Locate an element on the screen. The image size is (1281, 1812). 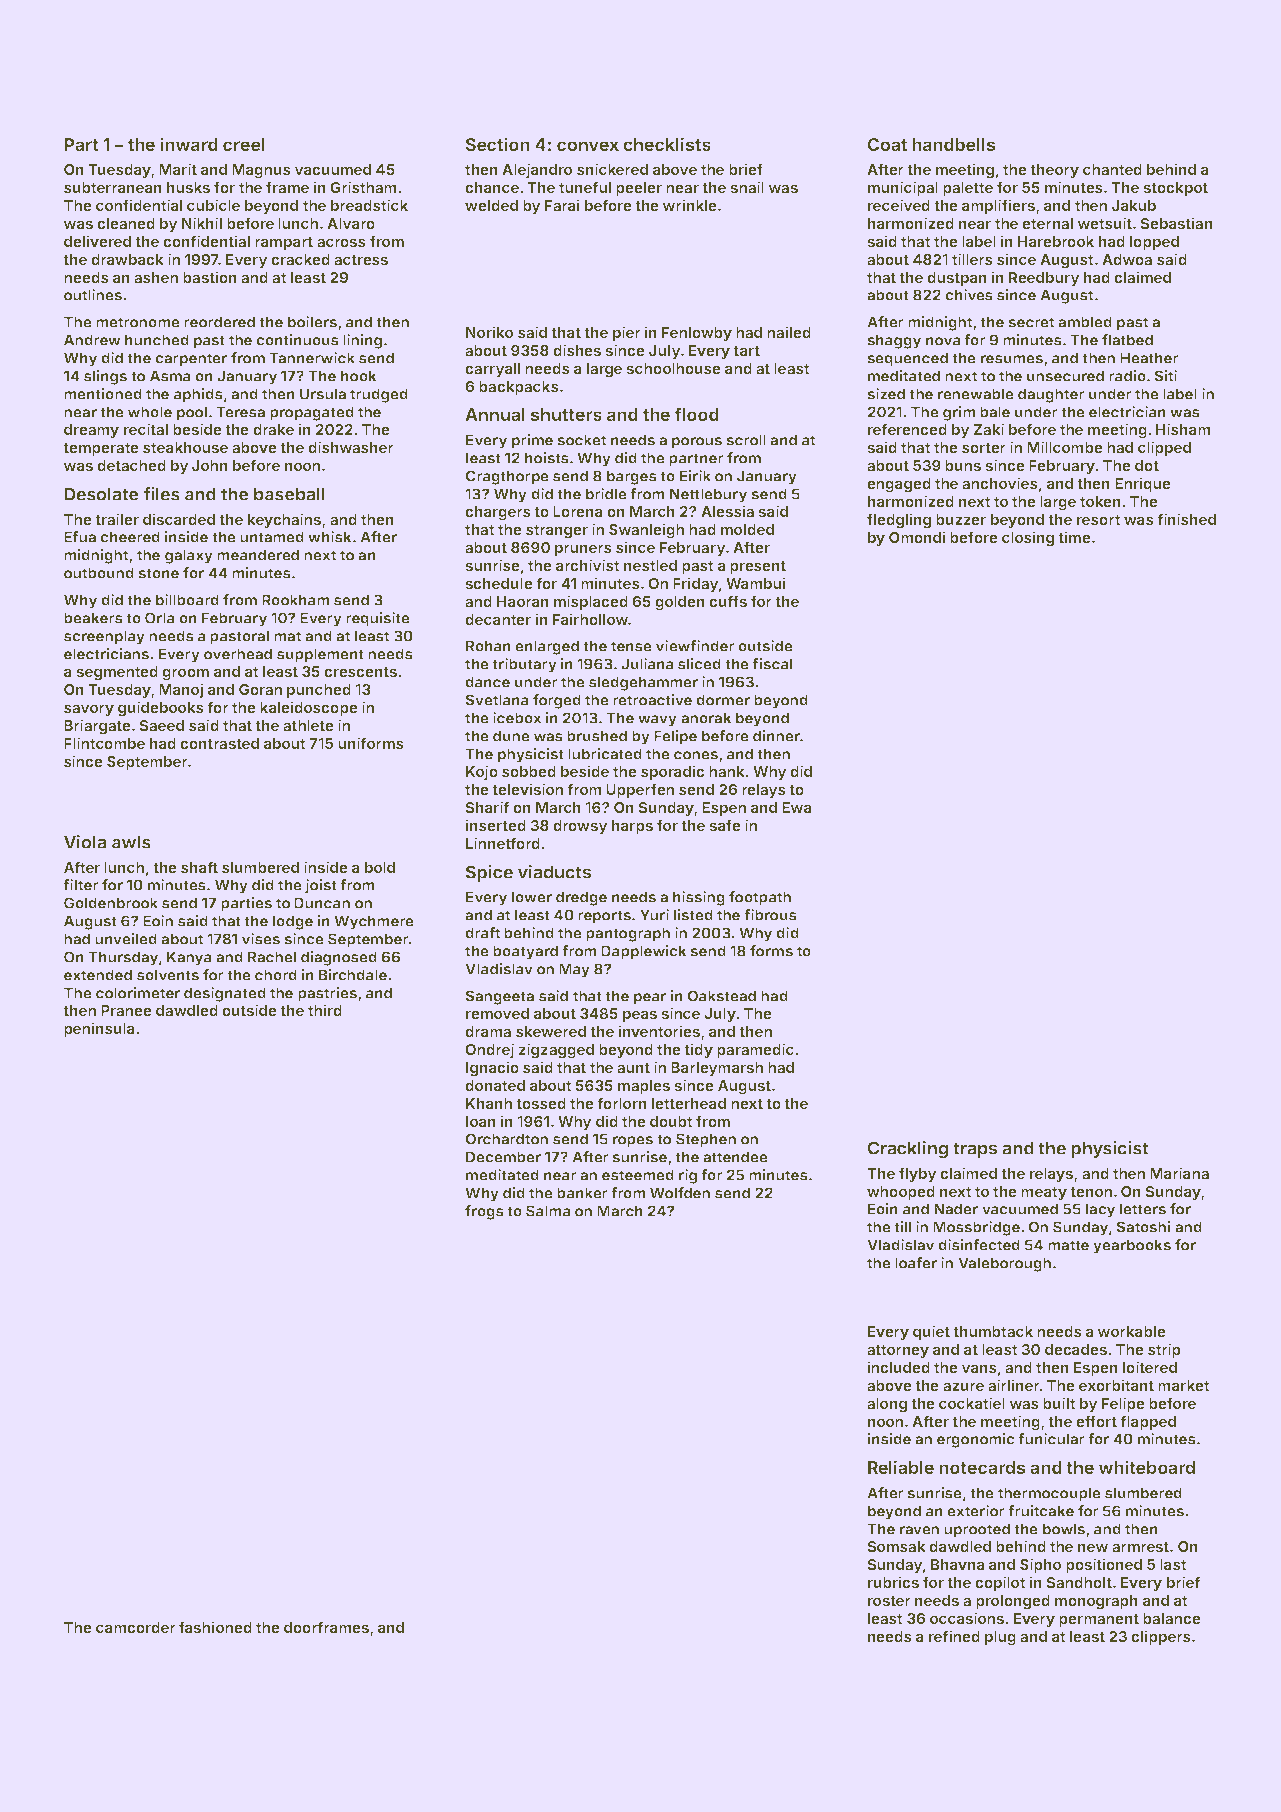
roster is located at coordinates (889, 1601).
